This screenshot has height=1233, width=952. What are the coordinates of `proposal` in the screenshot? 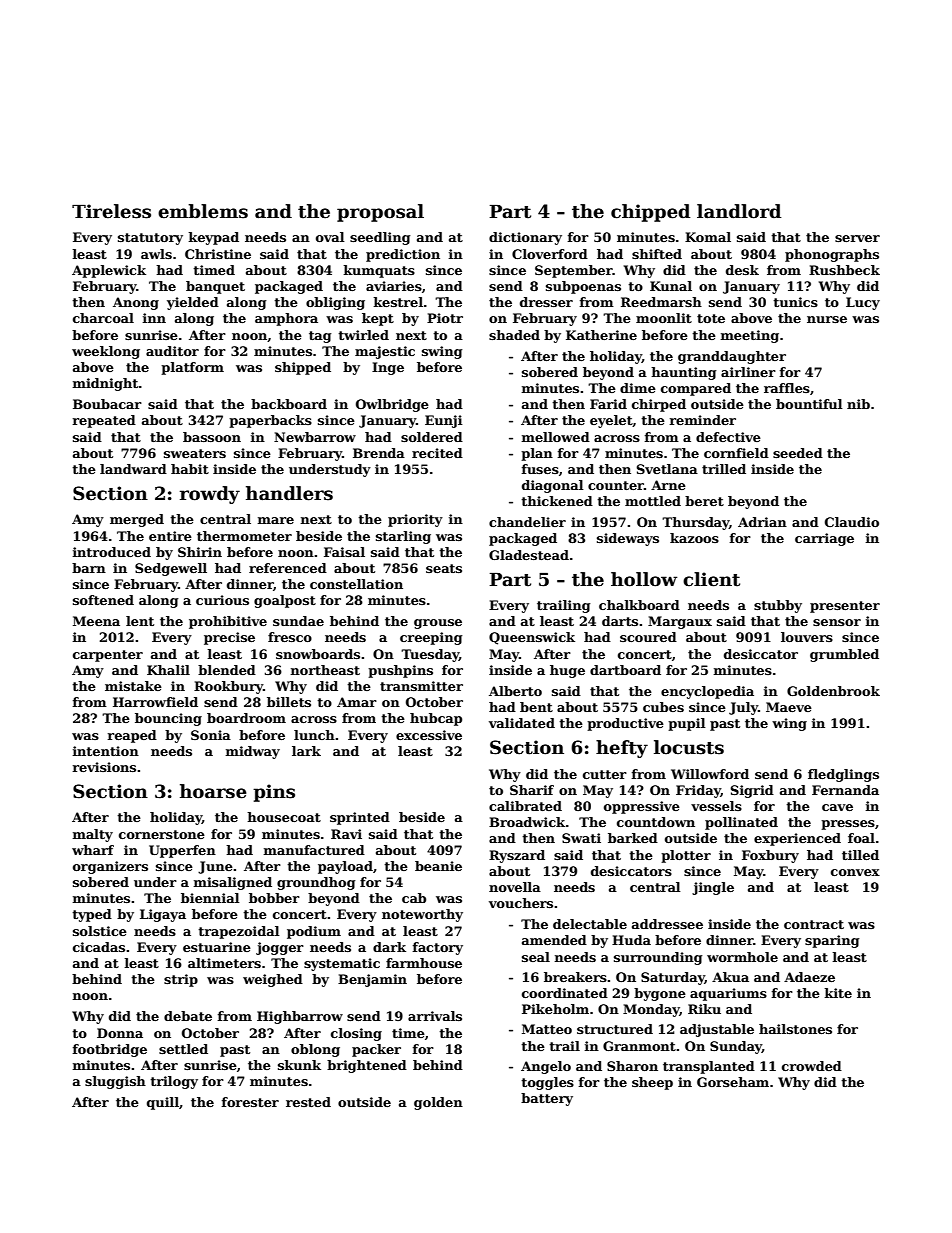 It's located at (380, 213).
